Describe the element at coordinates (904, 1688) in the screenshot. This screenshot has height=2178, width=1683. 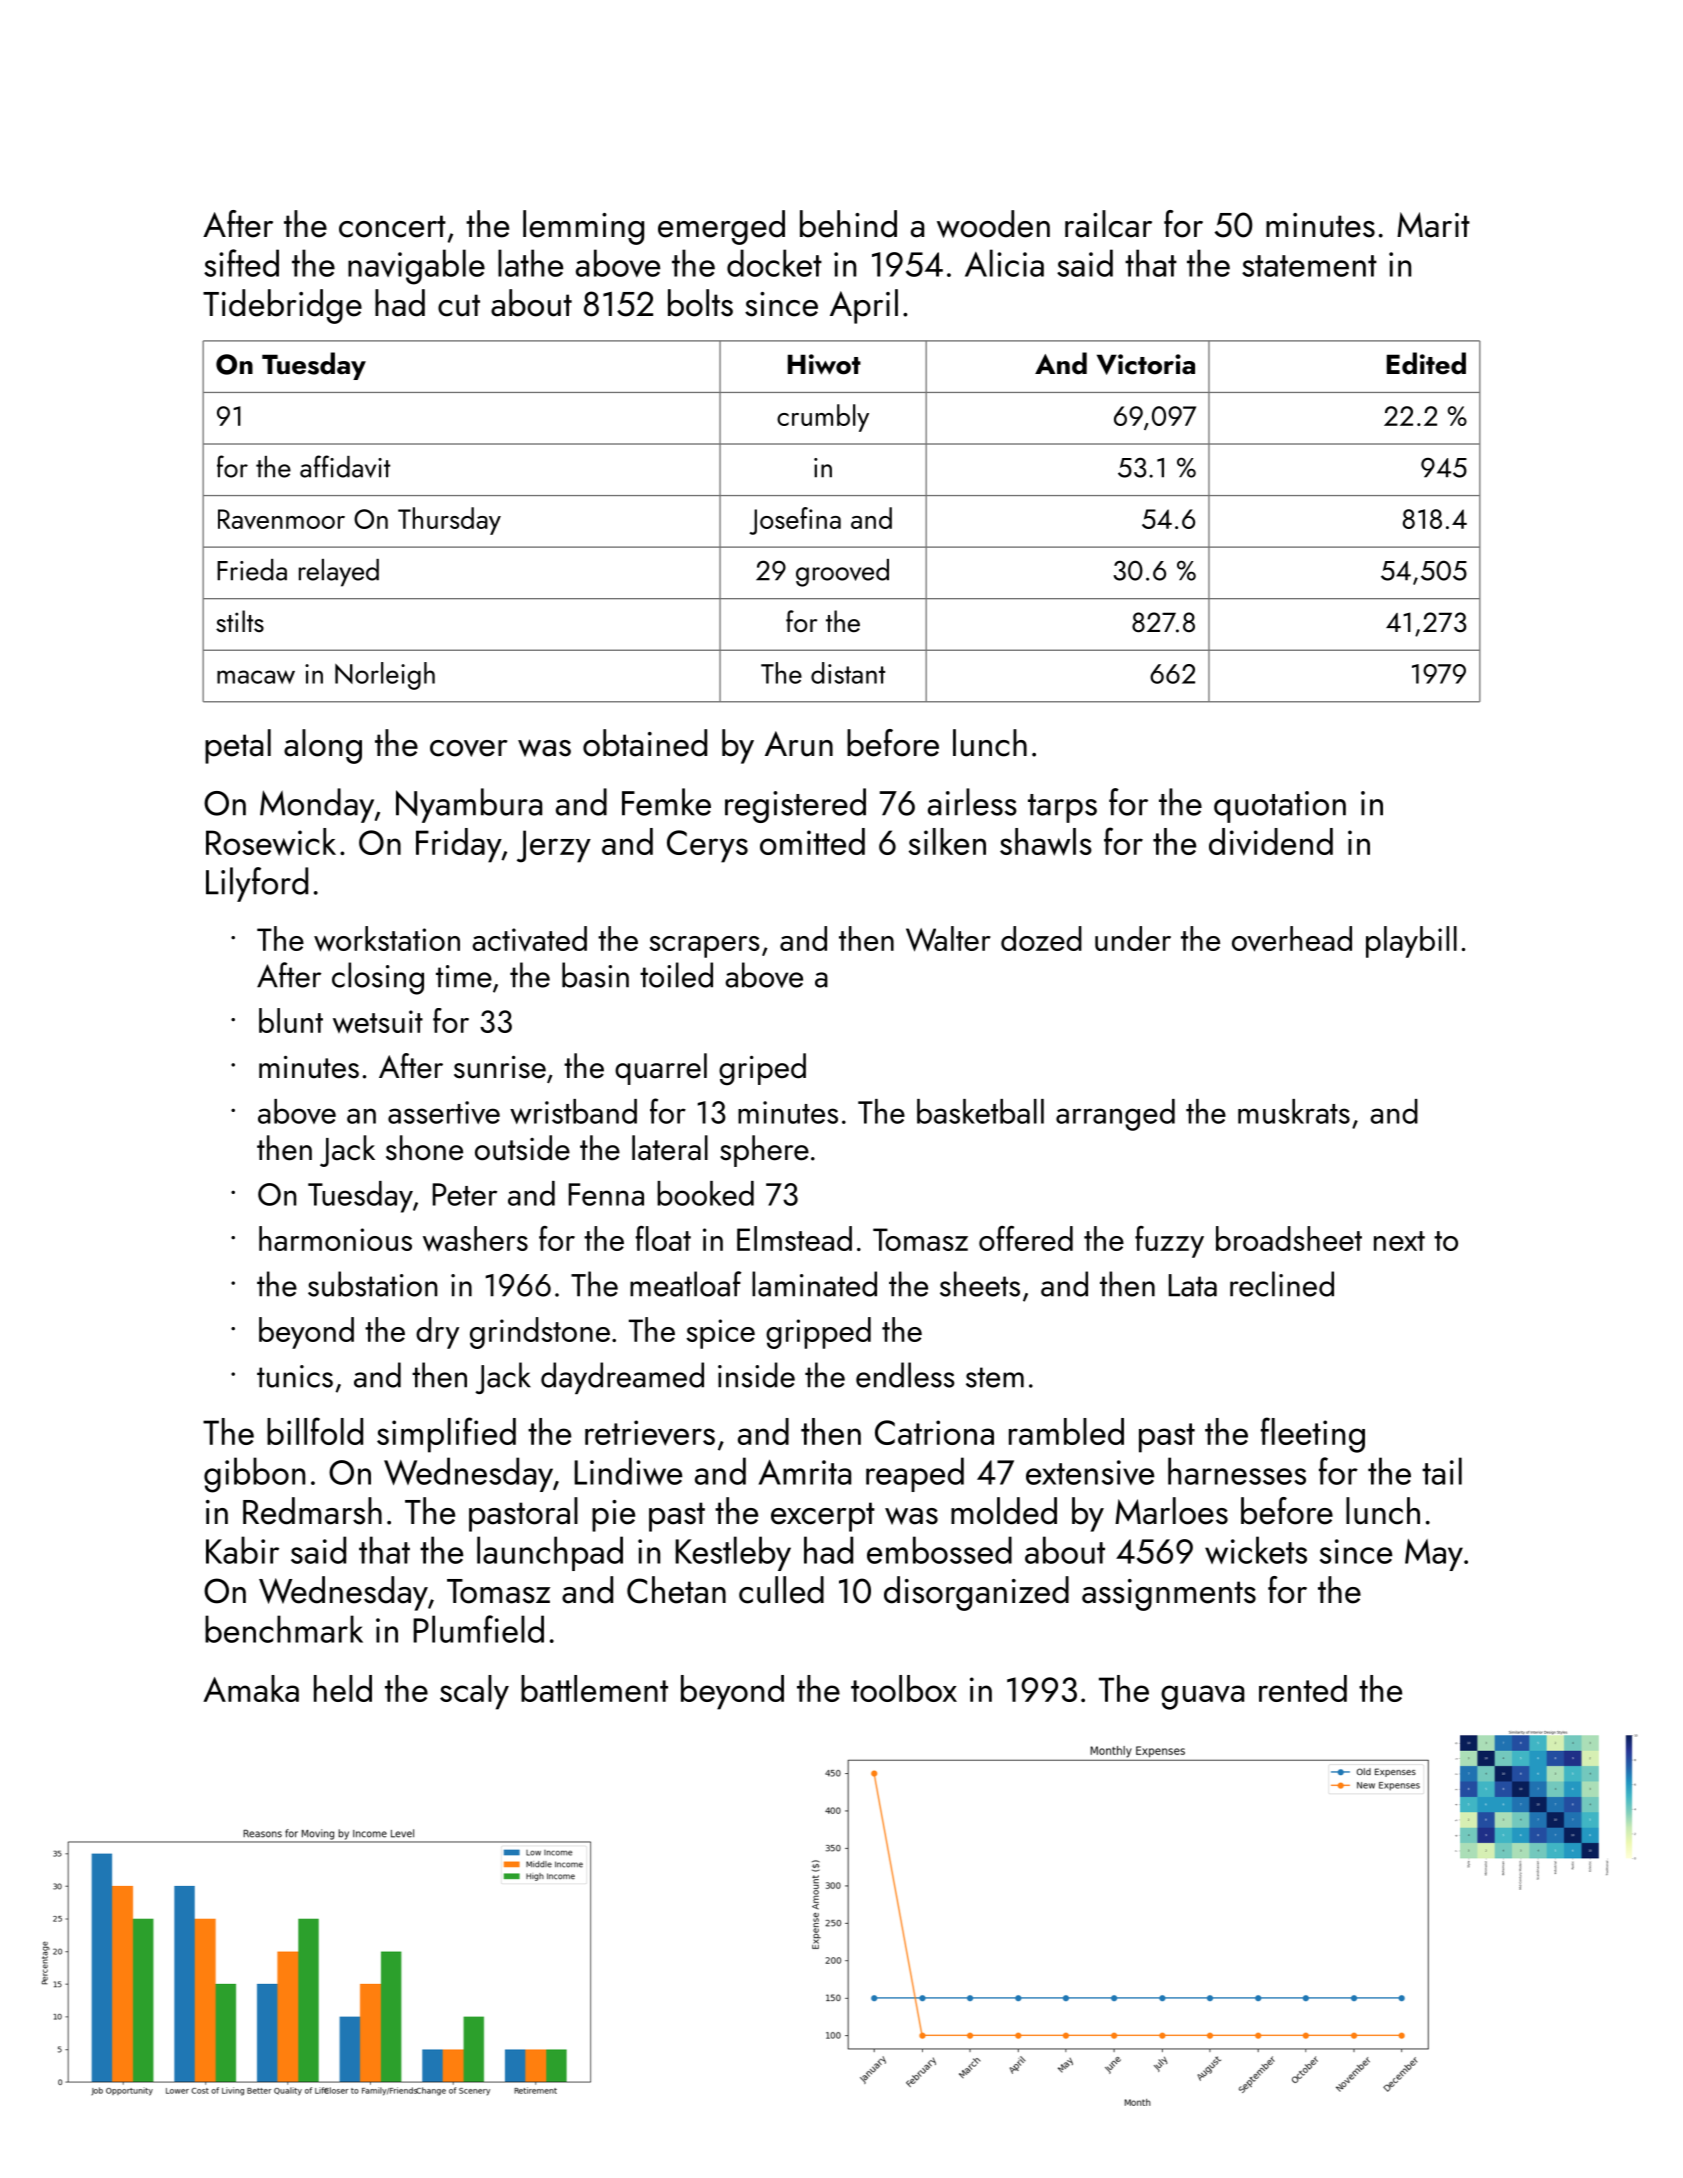
I see `toolbox` at that location.
